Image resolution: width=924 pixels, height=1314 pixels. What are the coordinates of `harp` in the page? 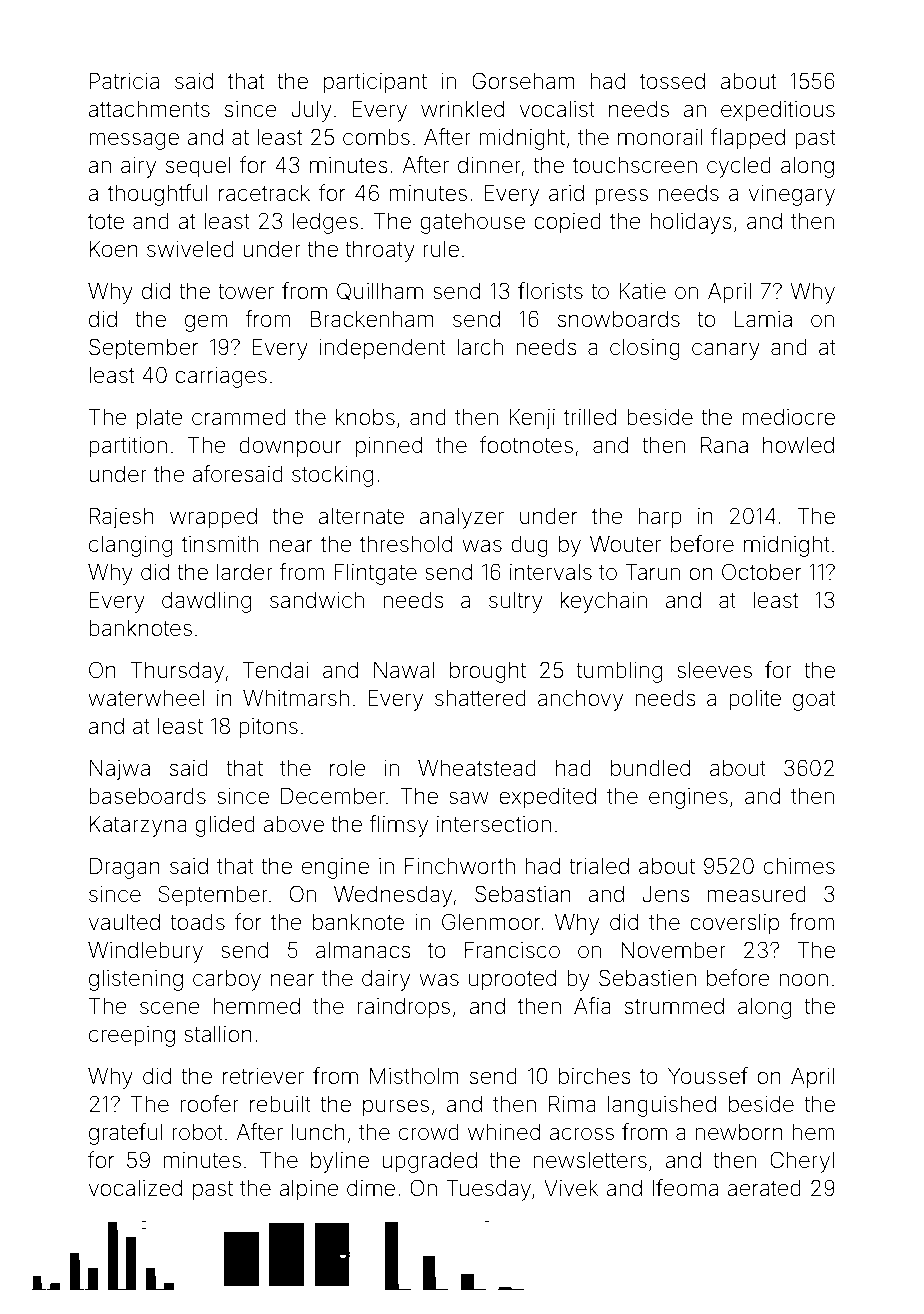 It's located at (660, 518).
